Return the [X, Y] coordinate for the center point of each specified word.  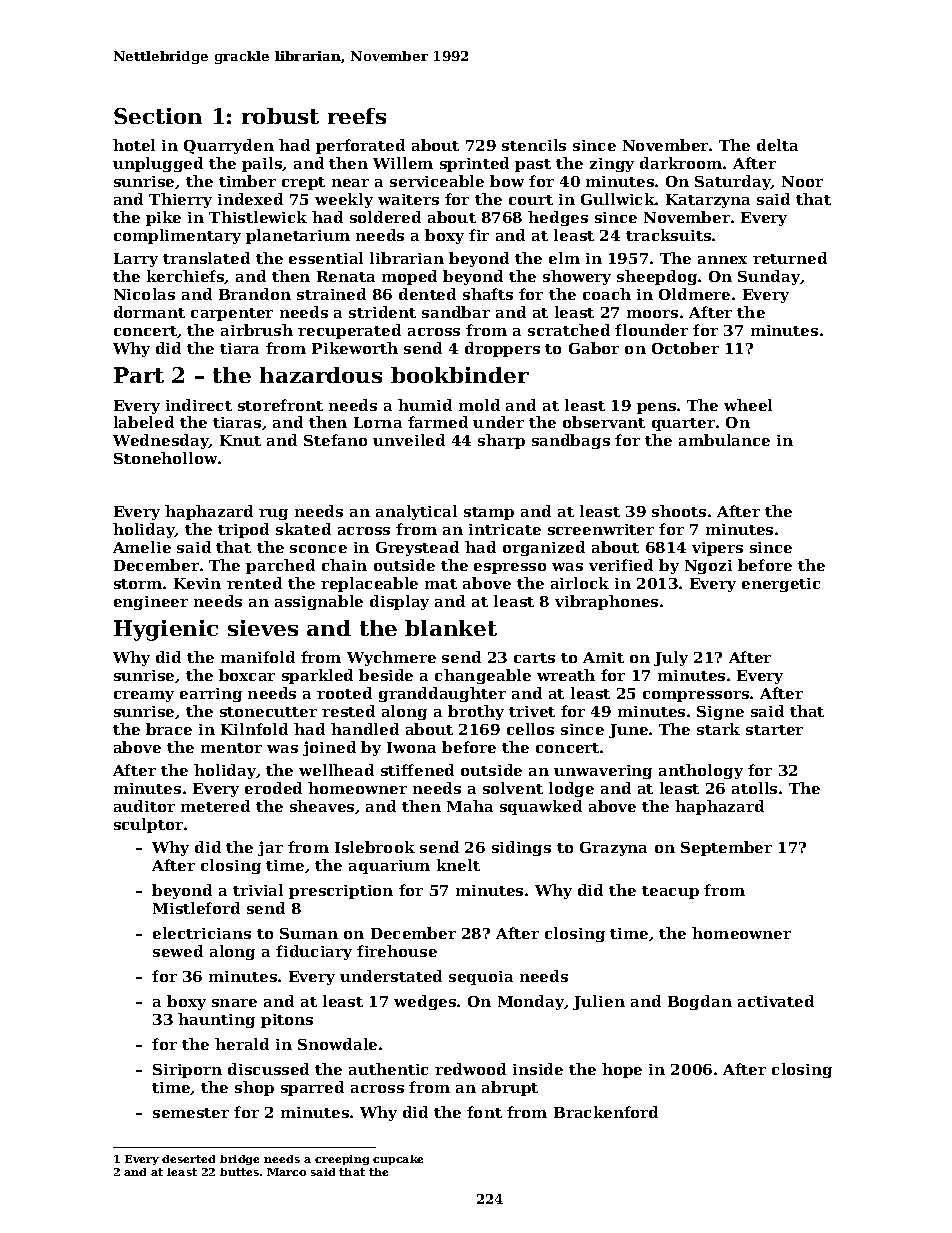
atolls [754, 788]
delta [777, 145]
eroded [273, 788]
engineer [151, 603]
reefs [357, 116]
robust [280, 116]
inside [538, 1069]
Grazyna [613, 849]
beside [386, 675]
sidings [521, 848]
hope [622, 1070]
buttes [239, 1172]
